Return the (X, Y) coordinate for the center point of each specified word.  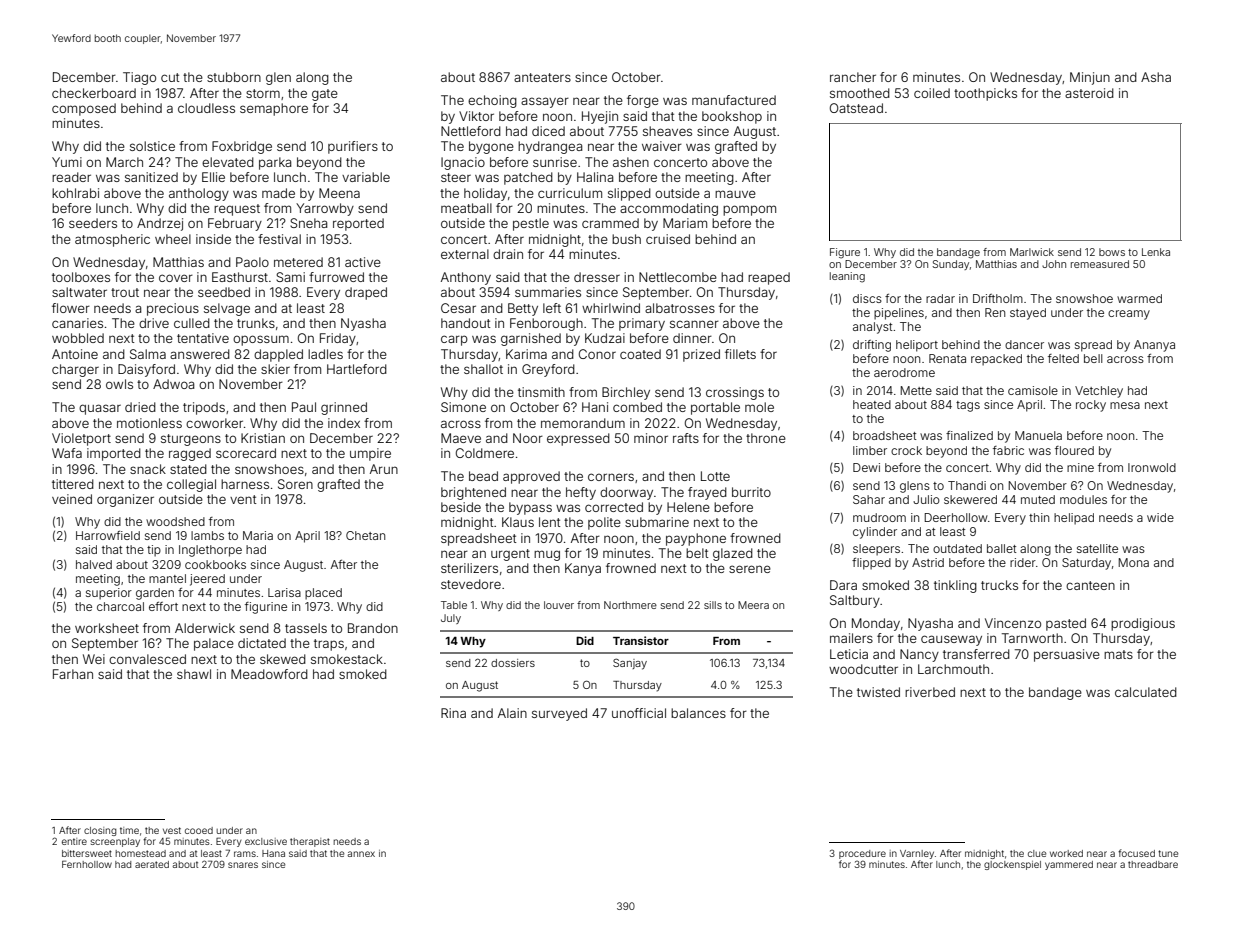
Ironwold (1152, 467)
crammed (610, 223)
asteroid (1089, 93)
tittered (73, 484)
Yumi (67, 162)
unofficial (639, 713)
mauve (735, 194)
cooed (199, 830)
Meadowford (269, 674)
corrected (614, 507)
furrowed (336, 277)
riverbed (930, 692)
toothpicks (985, 94)
